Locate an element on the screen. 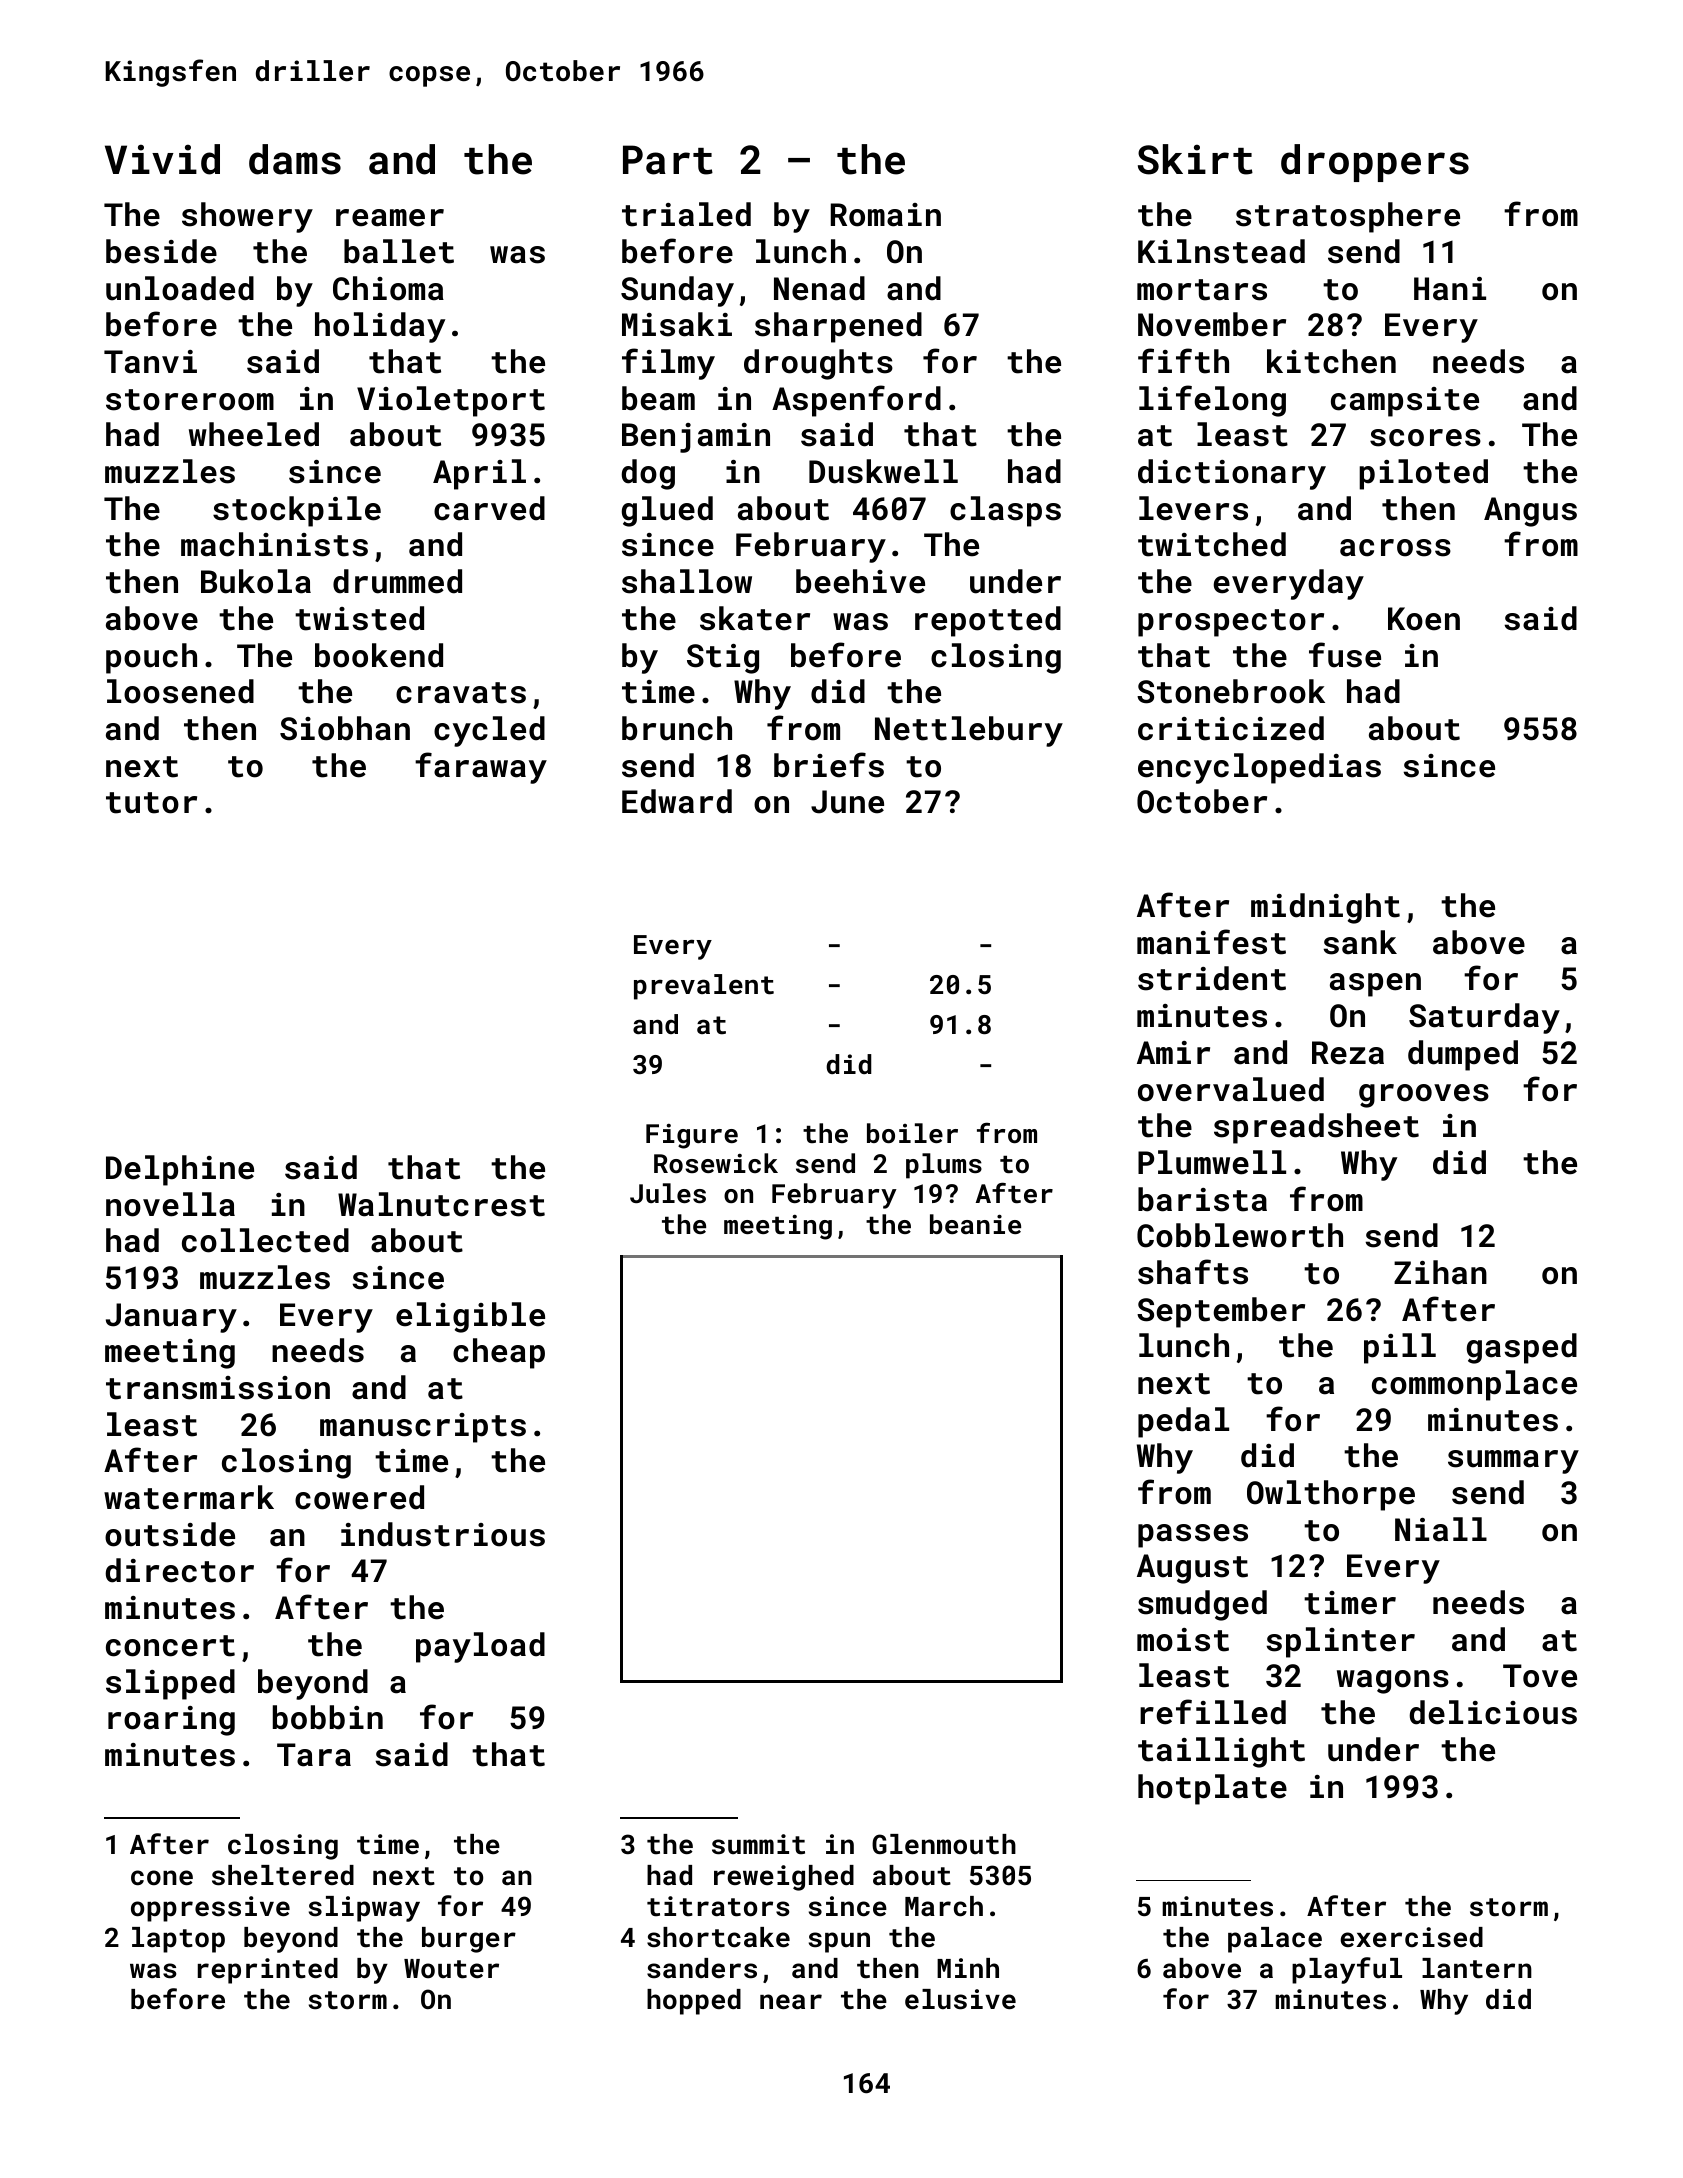  passes is located at coordinates (1193, 1536).
